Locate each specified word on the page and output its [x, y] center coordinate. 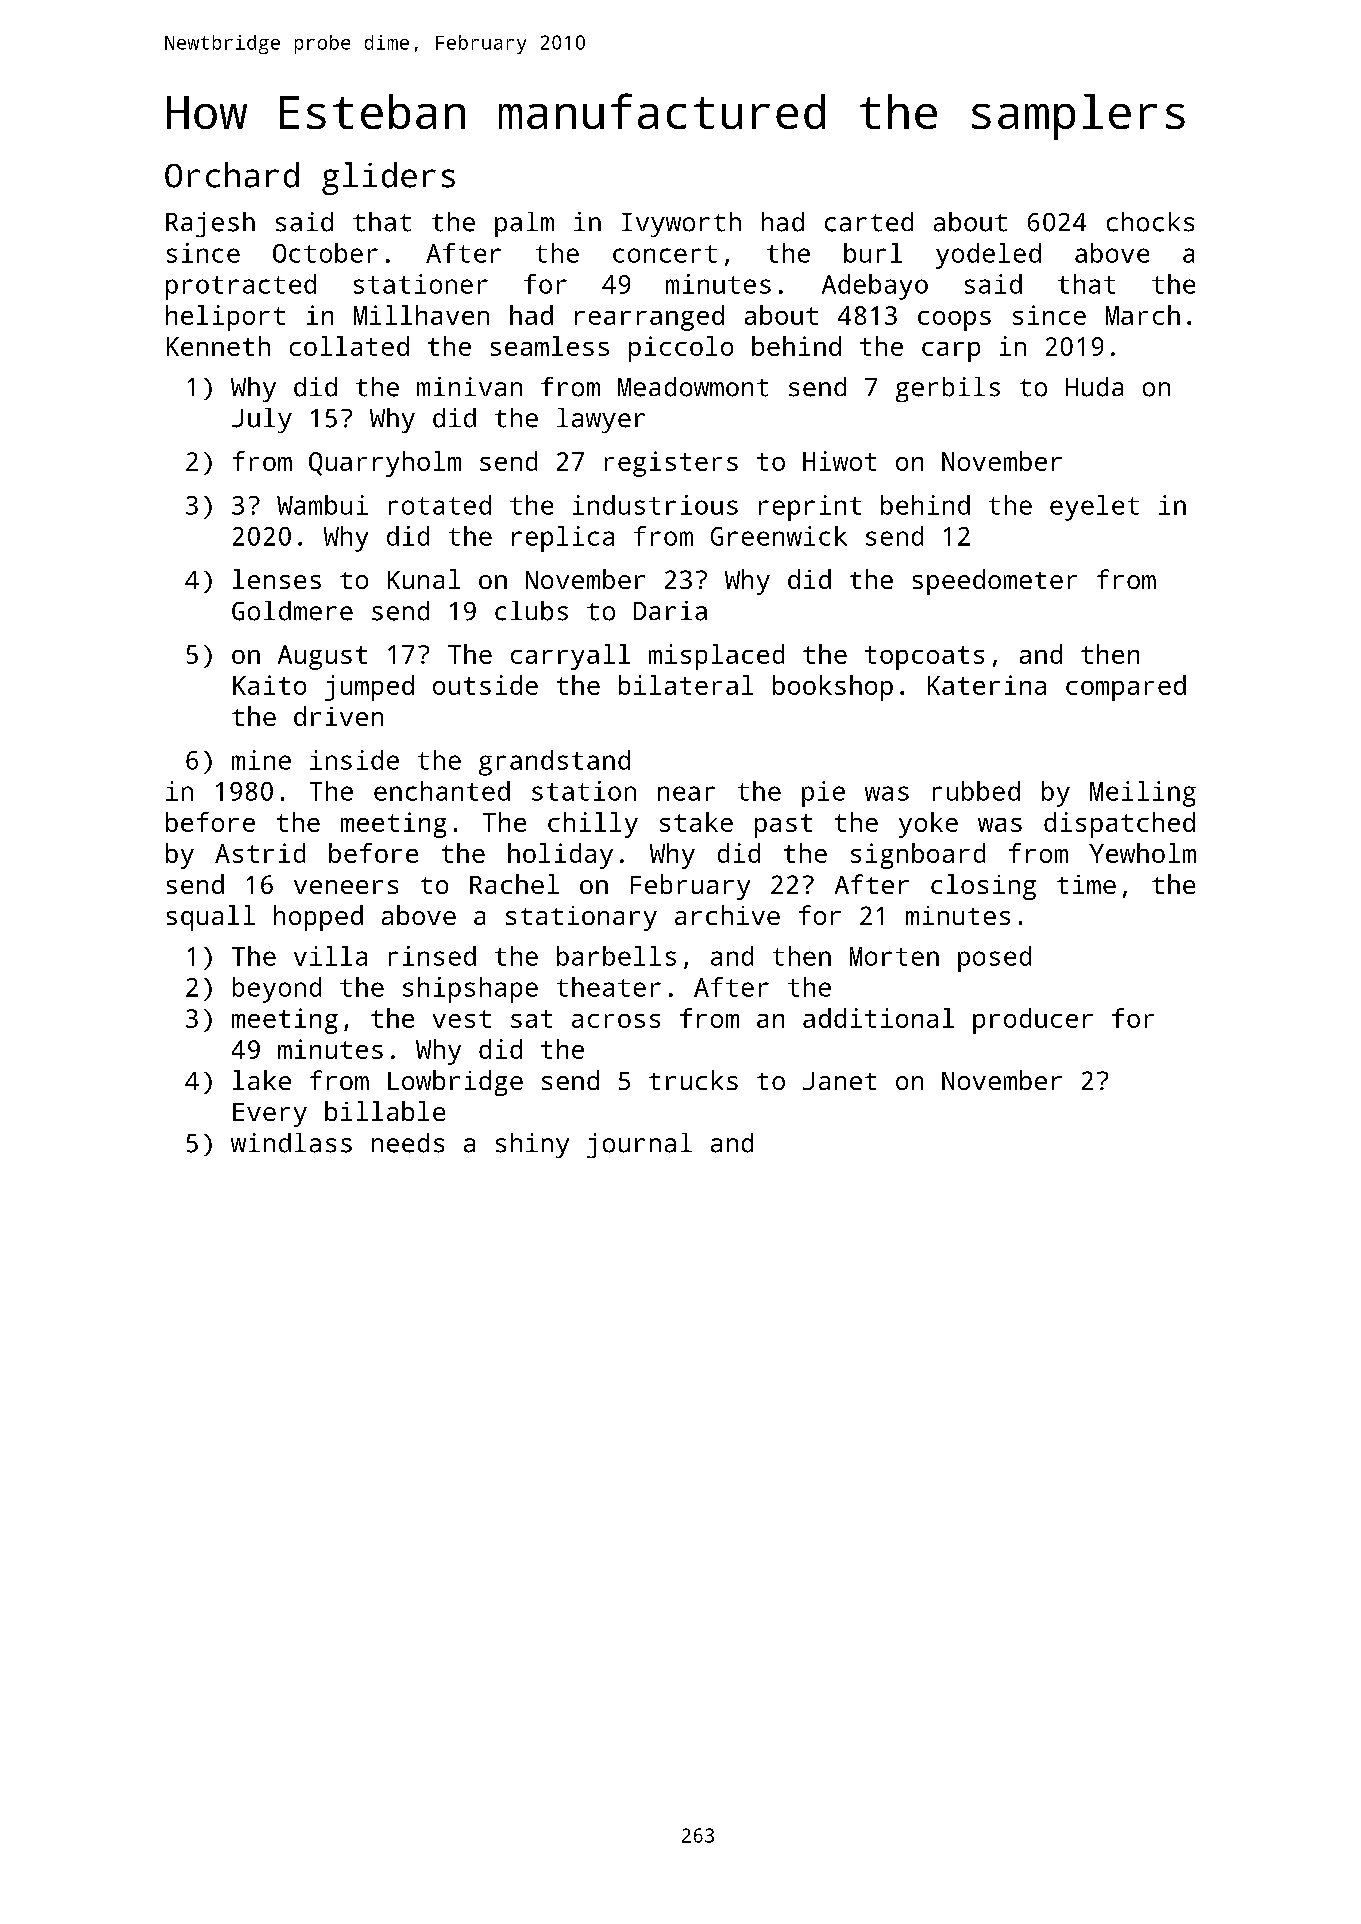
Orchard [232, 175]
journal [639, 1145]
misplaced [716, 657]
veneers [346, 887]
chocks [1150, 222]
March [1143, 315]
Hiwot [839, 461]
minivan [469, 387]
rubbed [976, 791]
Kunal [424, 579]
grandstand [554, 763]
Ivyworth [681, 224]
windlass [291, 1143]
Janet [839, 1081]
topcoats [924, 658]
